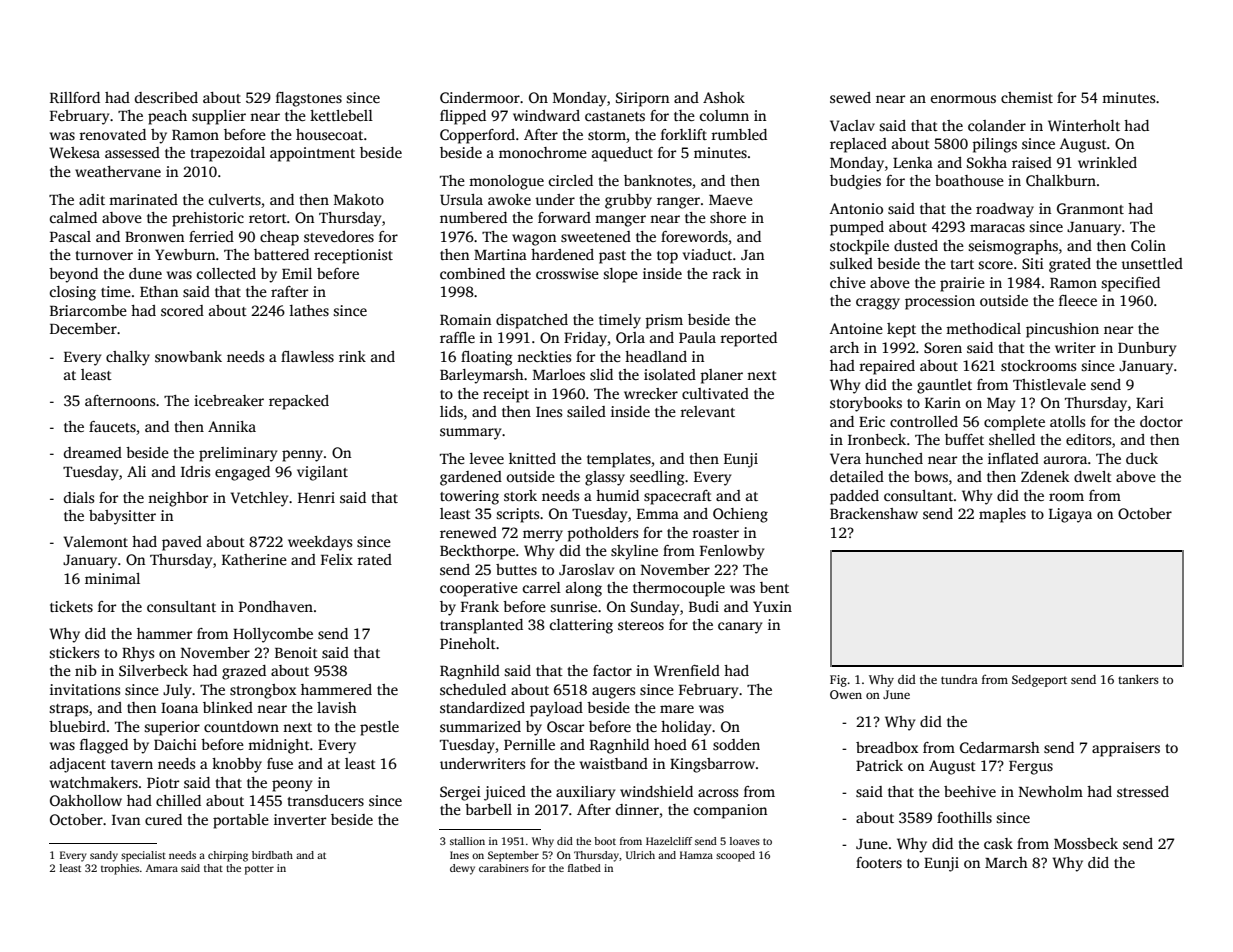  What do you see at coordinates (1062, 330) in the document?
I see `pincushion` at bounding box center [1062, 330].
